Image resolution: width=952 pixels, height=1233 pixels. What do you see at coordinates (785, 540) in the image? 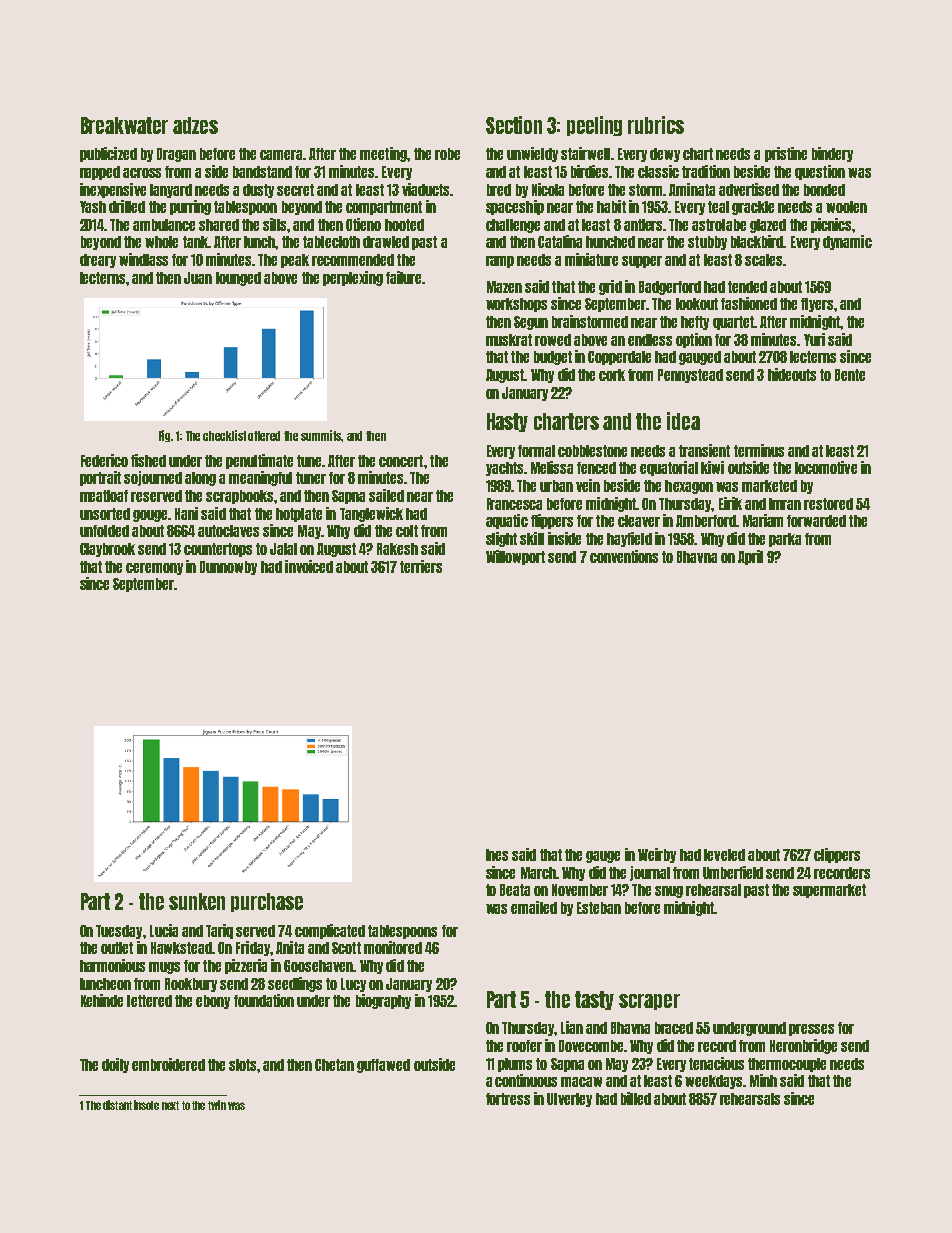
I see `parka` at bounding box center [785, 540].
